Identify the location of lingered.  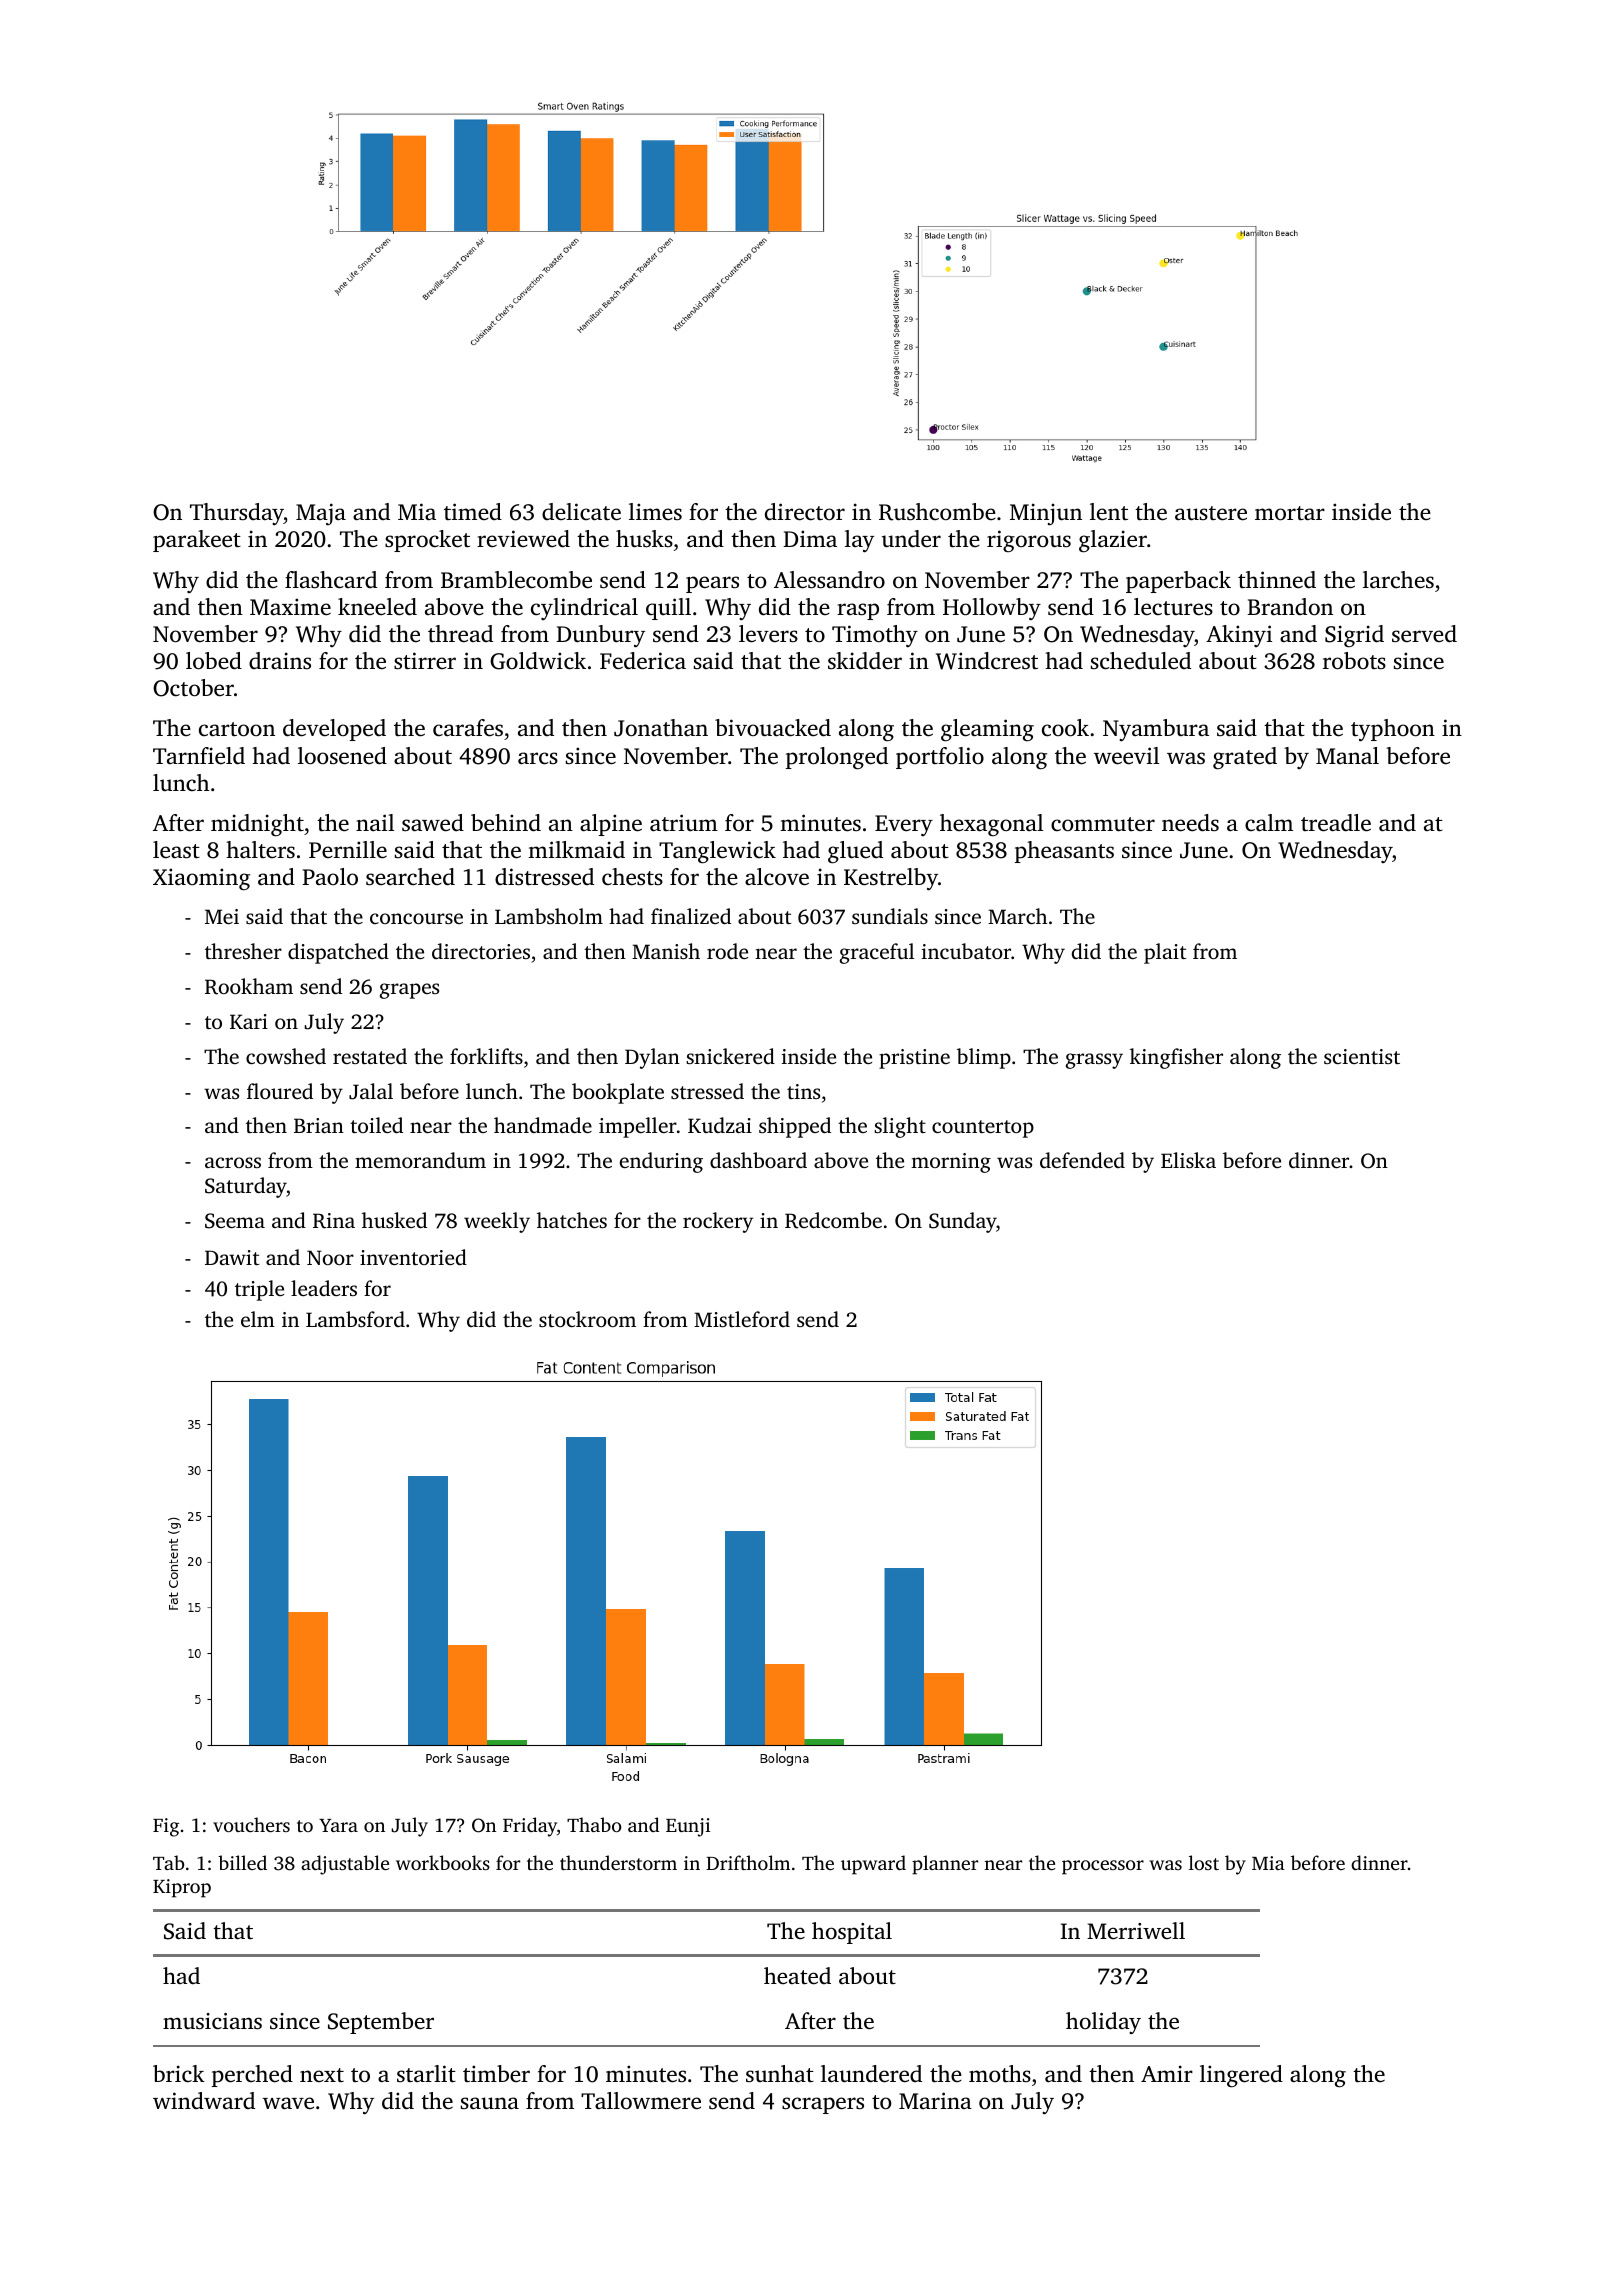
(1241, 2076).
